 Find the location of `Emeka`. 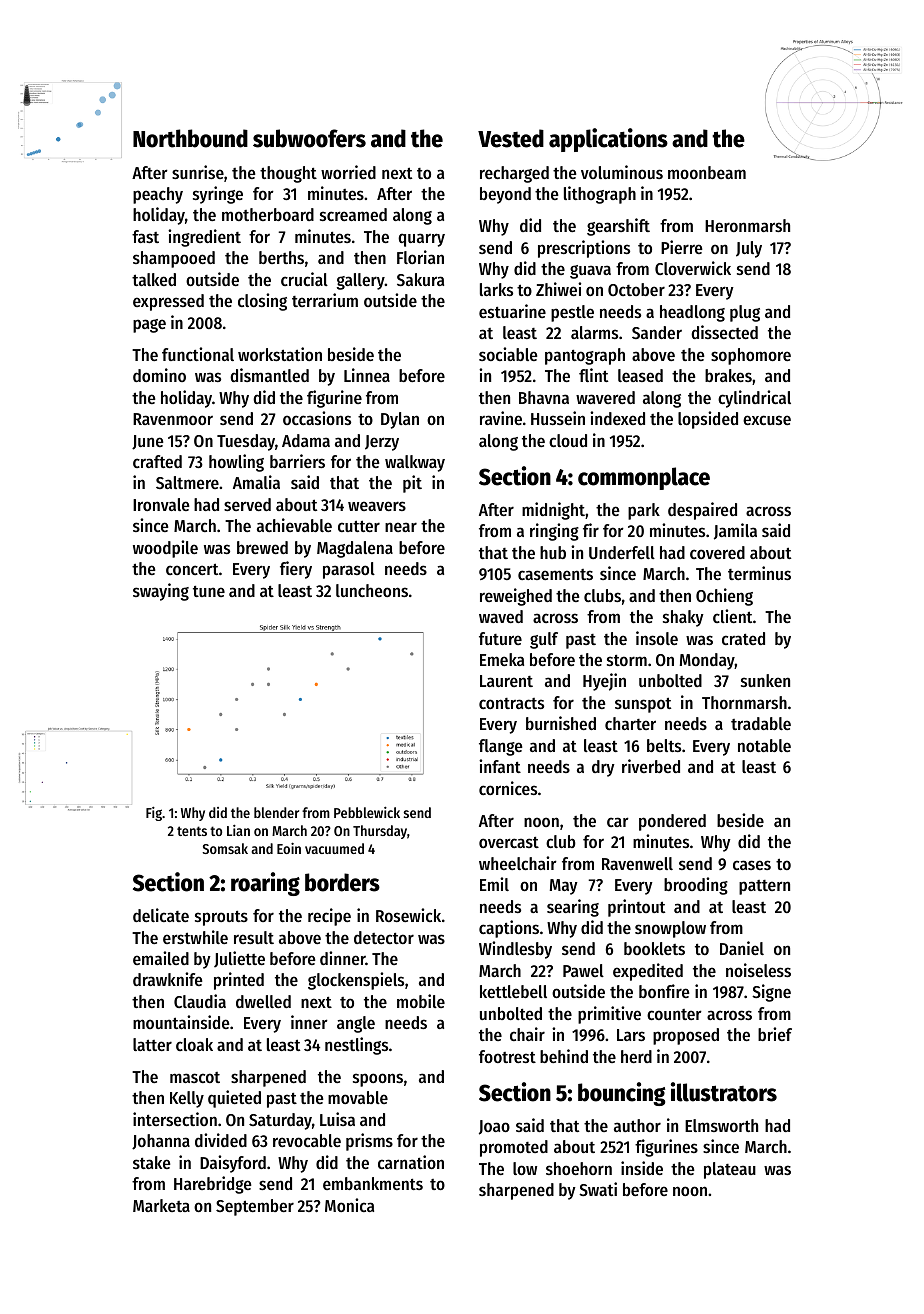

Emeka is located at coordinates (502, 659).
